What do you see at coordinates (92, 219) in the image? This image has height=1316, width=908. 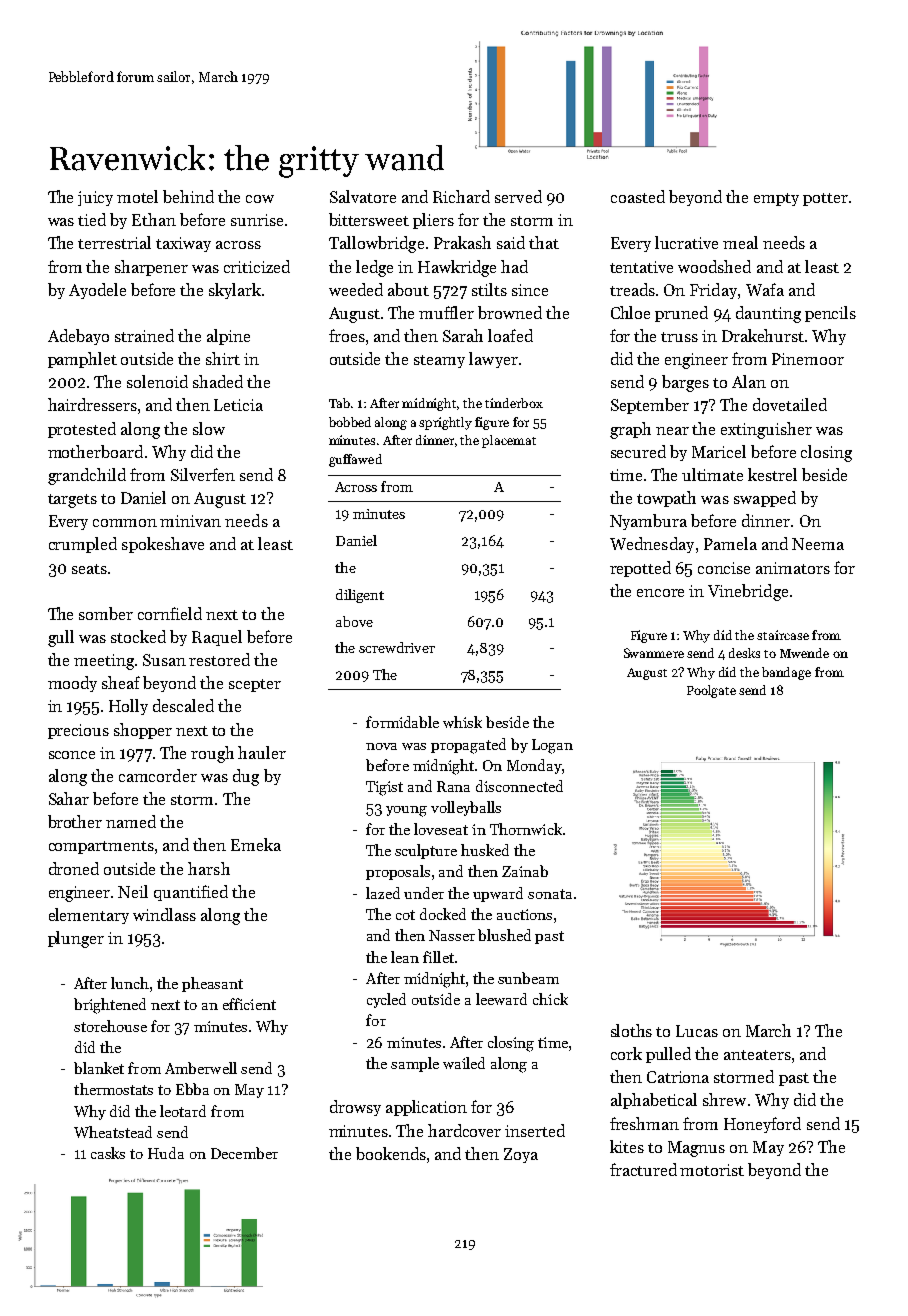 I see `tied` at bounding box center [92, 219].
